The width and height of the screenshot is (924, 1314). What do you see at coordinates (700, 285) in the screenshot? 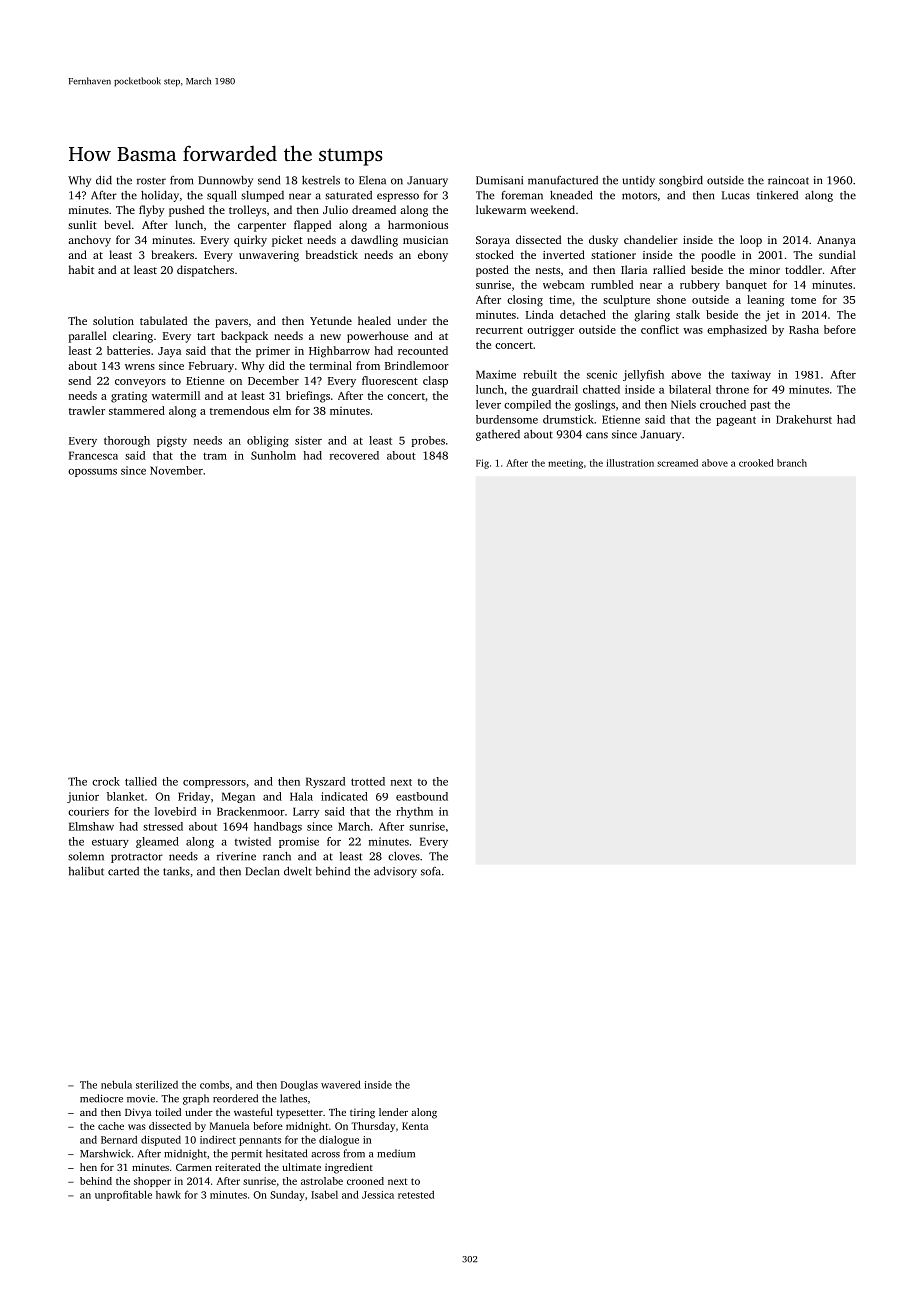
I see `rubbery` at bounding box center [700, 285].
